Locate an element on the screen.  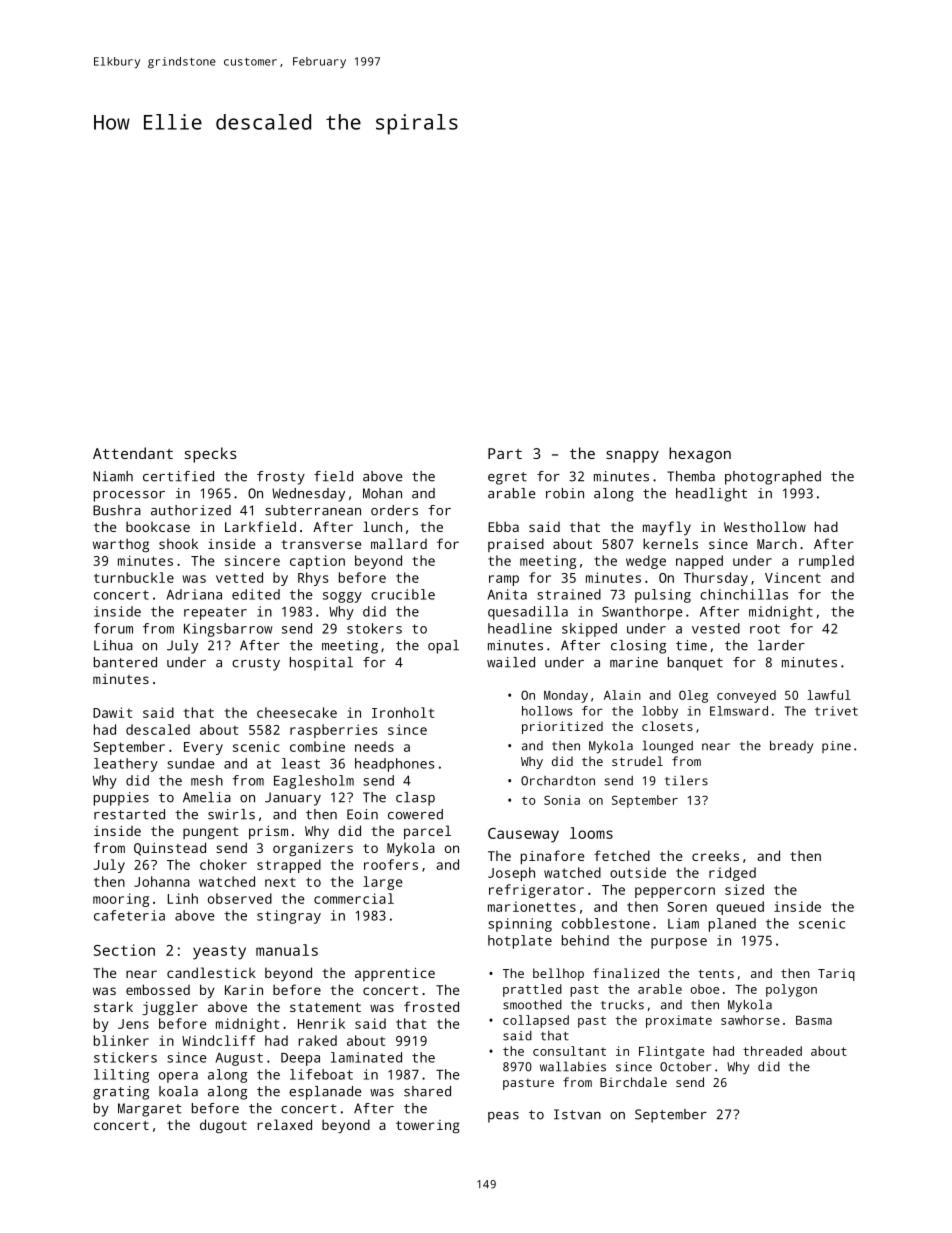
Dawit is located at coordinates (112, 712).
